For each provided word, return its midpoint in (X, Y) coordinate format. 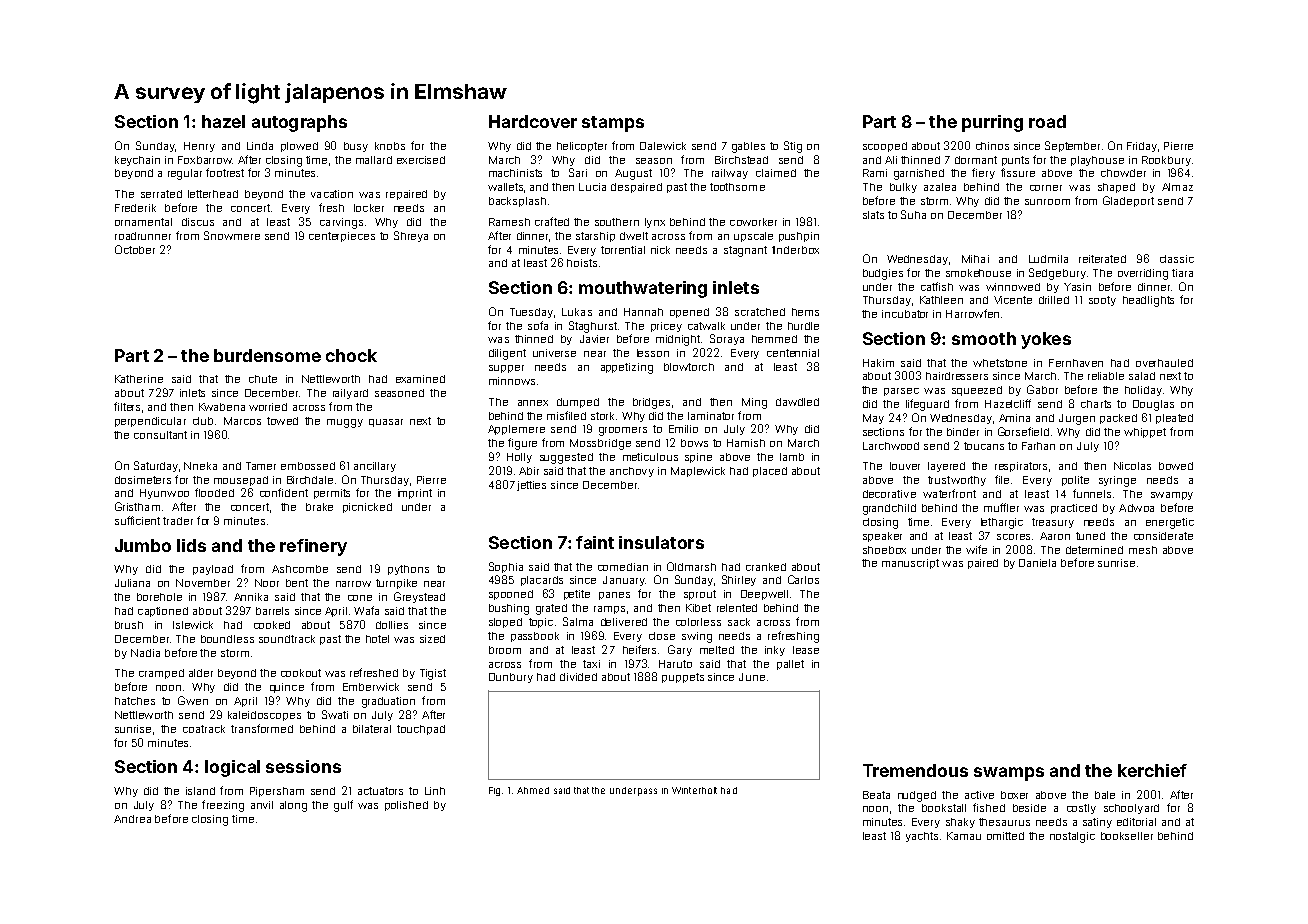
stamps (613, 124)
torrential (623, 250)
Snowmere (232, 235)
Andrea (132, 819)
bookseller (1127, 836)
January (624, 581)
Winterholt (694, 790)
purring (992, 123)
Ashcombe (300, 569)
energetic (1170, 523)
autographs (299, 123)
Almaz (1177, 187)
